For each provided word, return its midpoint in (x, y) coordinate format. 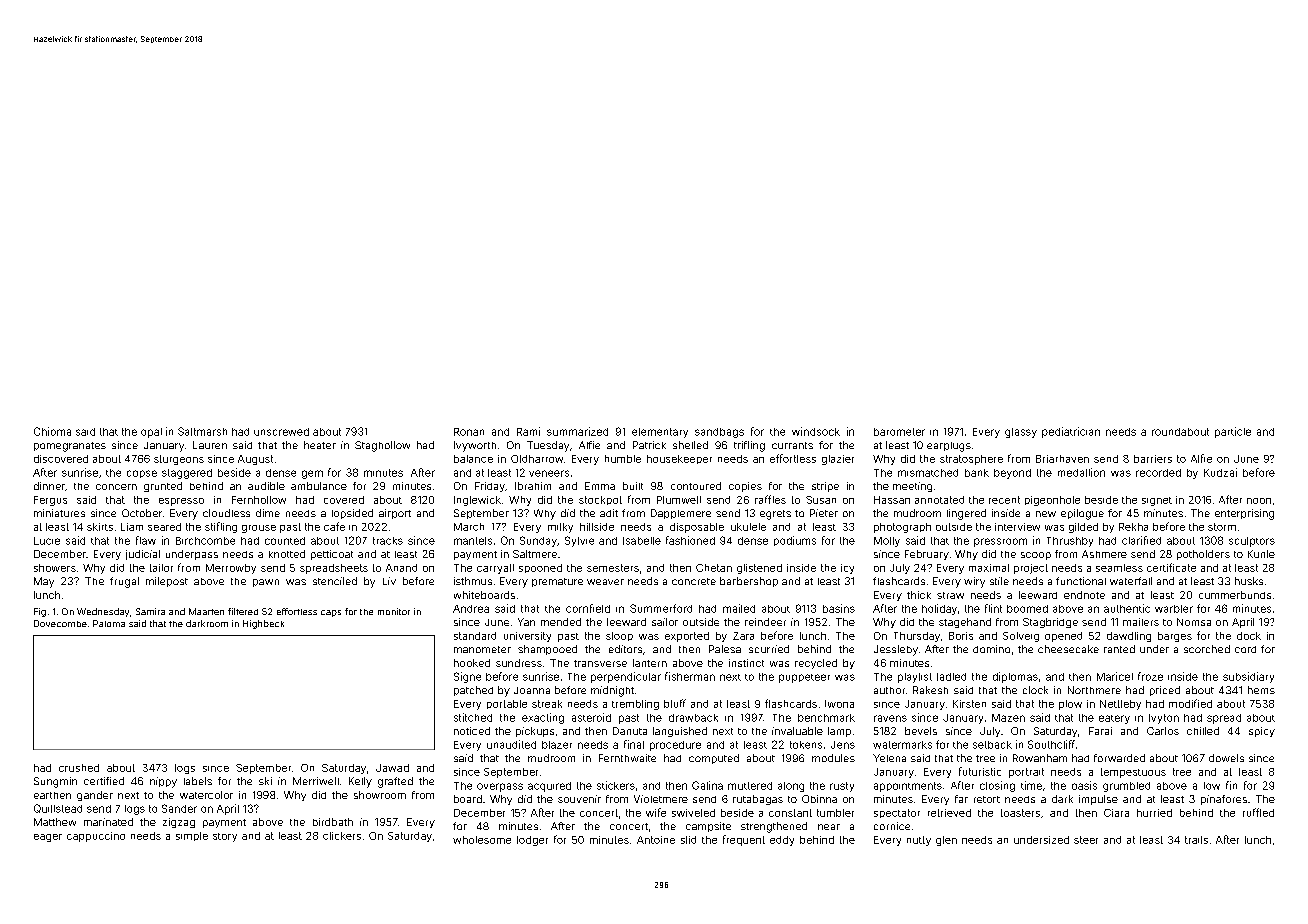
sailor (665, 622)
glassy (1021, 433)
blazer (557, 745)
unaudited (511, 744)
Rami (528, 431)
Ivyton (1164, 719)
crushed (79, 768)
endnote (1084, 595)
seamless (1119, 568)
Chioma (52, 431)
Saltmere (535, 554)
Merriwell (316, 781)
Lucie (47, 541)
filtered (243, 611)
